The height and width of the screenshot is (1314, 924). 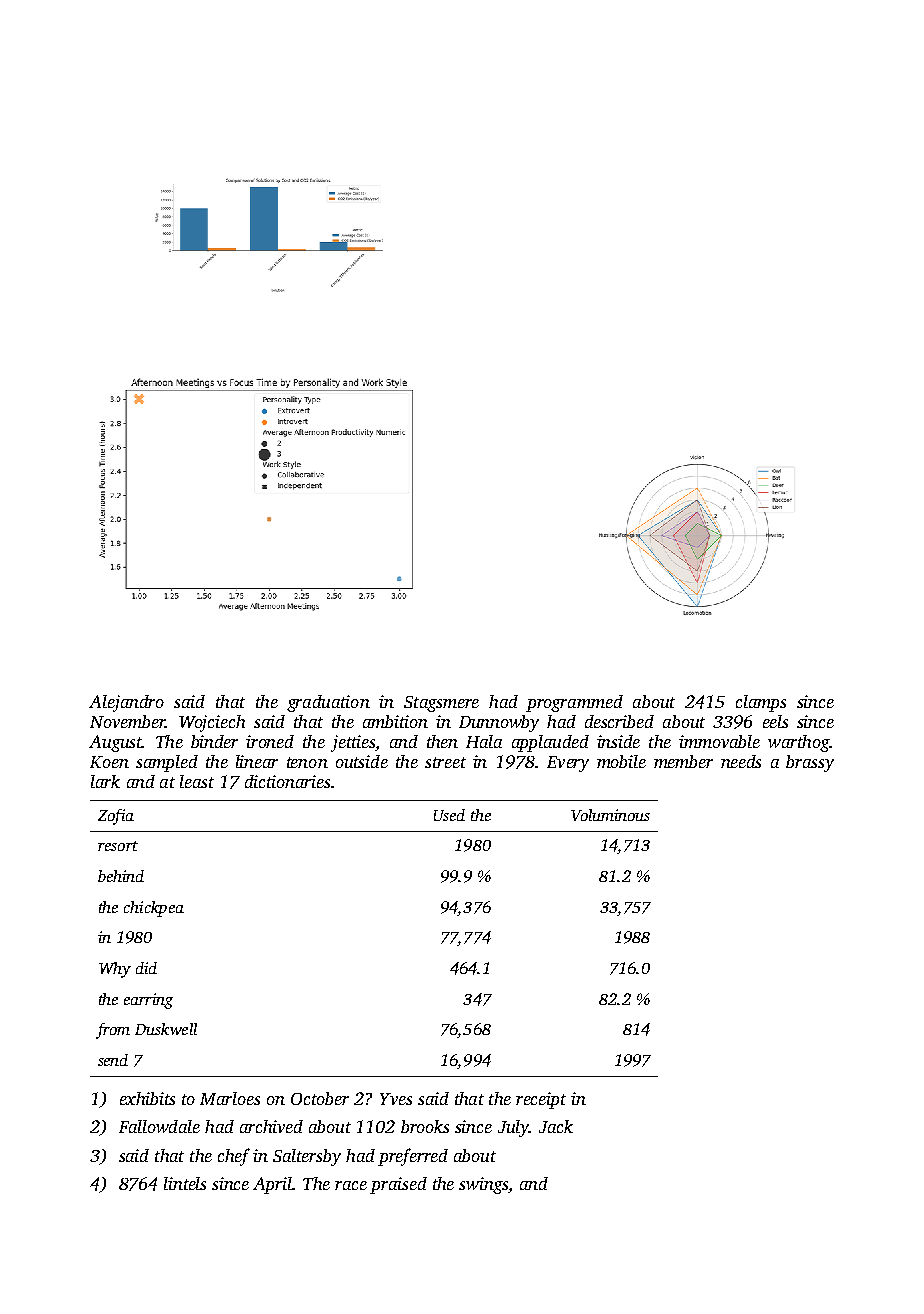 What do you see at coordinates (126, 703) in the screenshot?
I see `Alejandro` at bounding box center [126, 703].
